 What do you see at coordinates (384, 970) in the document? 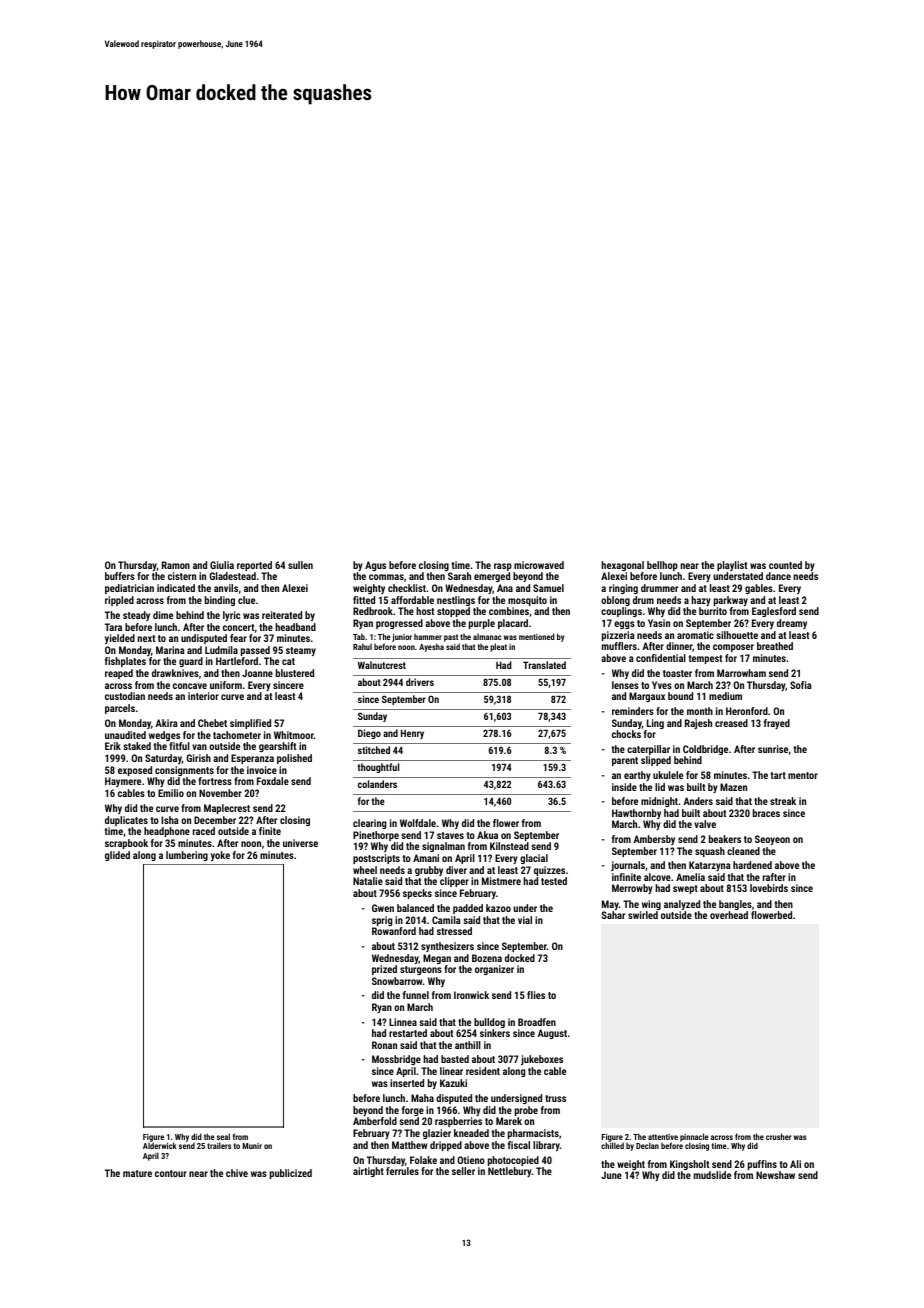
I see `prized` at bounding box center [384, 970].
